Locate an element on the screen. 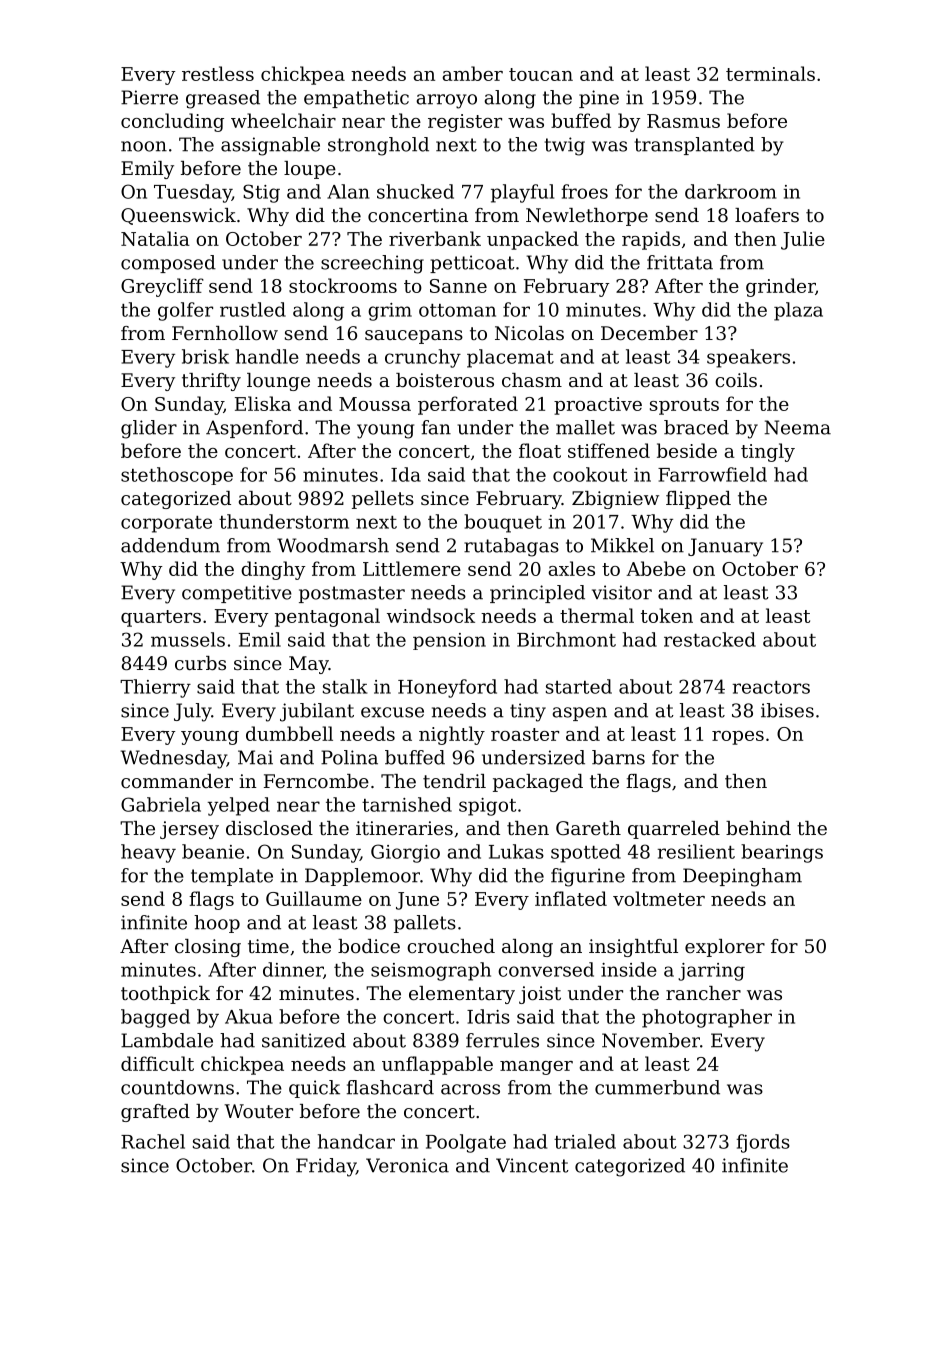 This screenshot has height=1350, width=952. Friday is located at coordinates (326, 1167).
